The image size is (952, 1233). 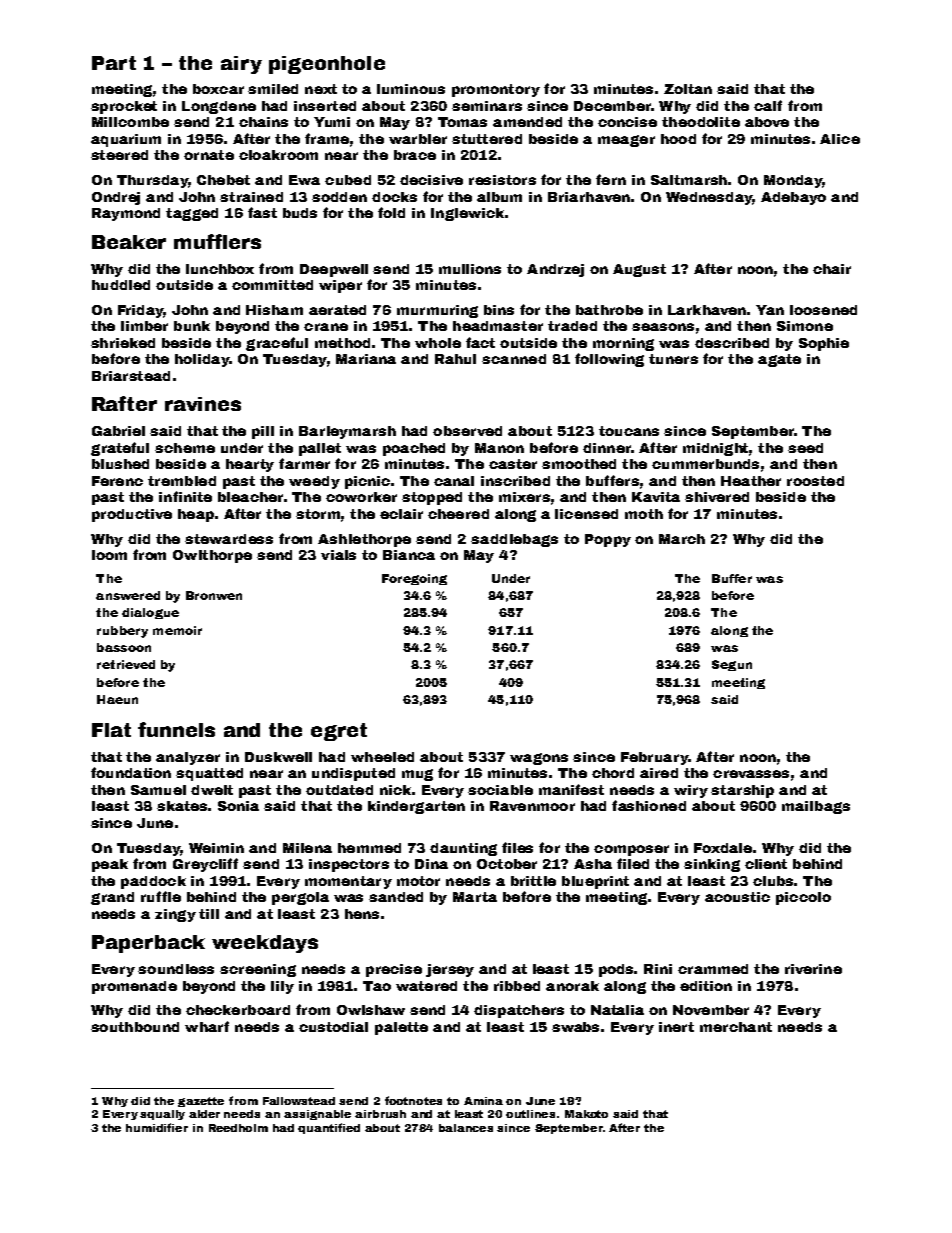 What do you see at coordinates (654, 758) in the screenshot?
I see `February` at bounding box center [654, 758].
